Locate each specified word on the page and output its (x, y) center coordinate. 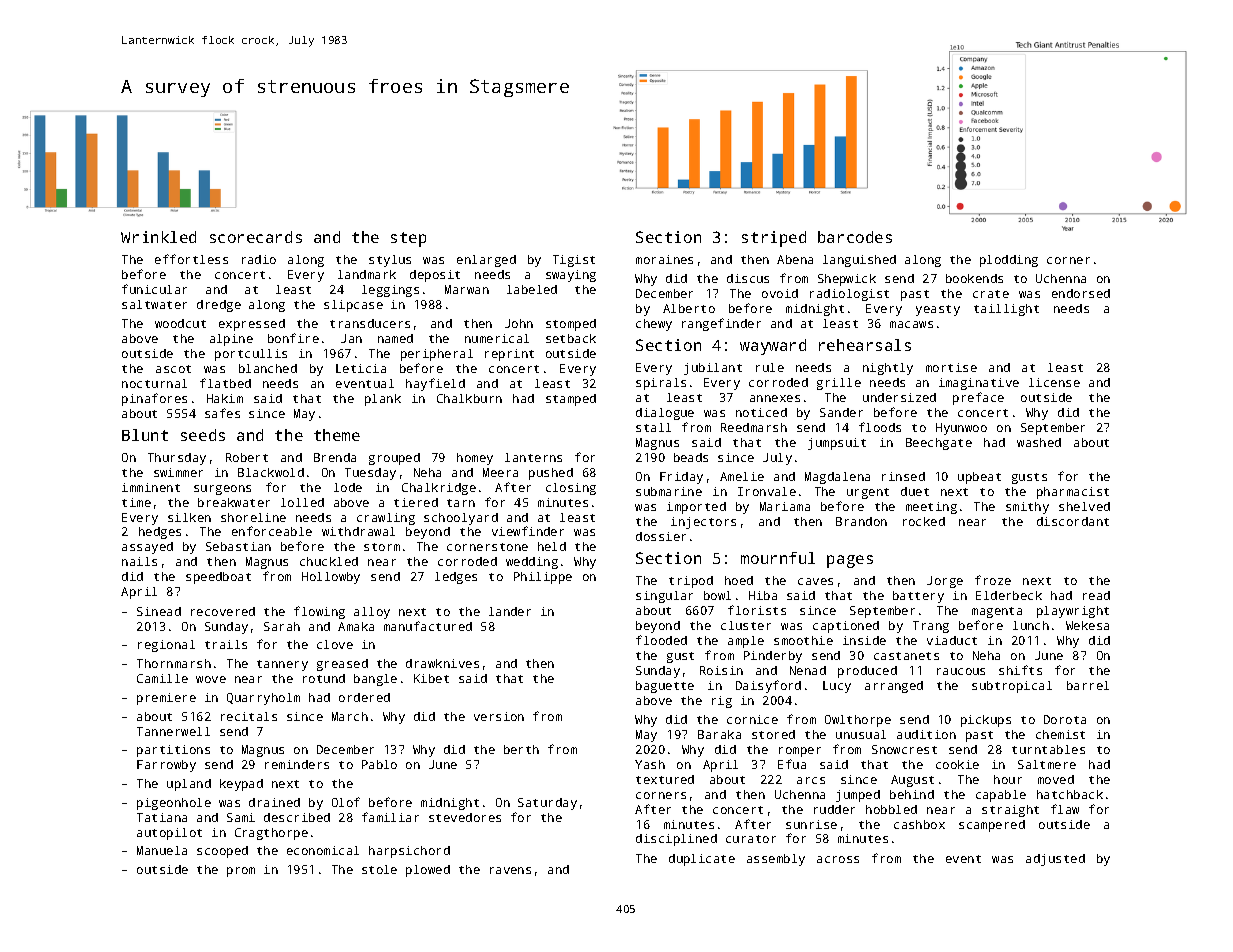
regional (166, 646)
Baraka (719, 734)
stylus (390, 261)
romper (800, 752)
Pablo (379, 764)
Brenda (335, 457)
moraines (664, 259)
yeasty (938, 310)
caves (815, 581)
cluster (746, 625)
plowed (428, 871)
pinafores (154, 399)
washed (1039, 442)
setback (571, 338)
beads (691, 457)
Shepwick (847, 280)
